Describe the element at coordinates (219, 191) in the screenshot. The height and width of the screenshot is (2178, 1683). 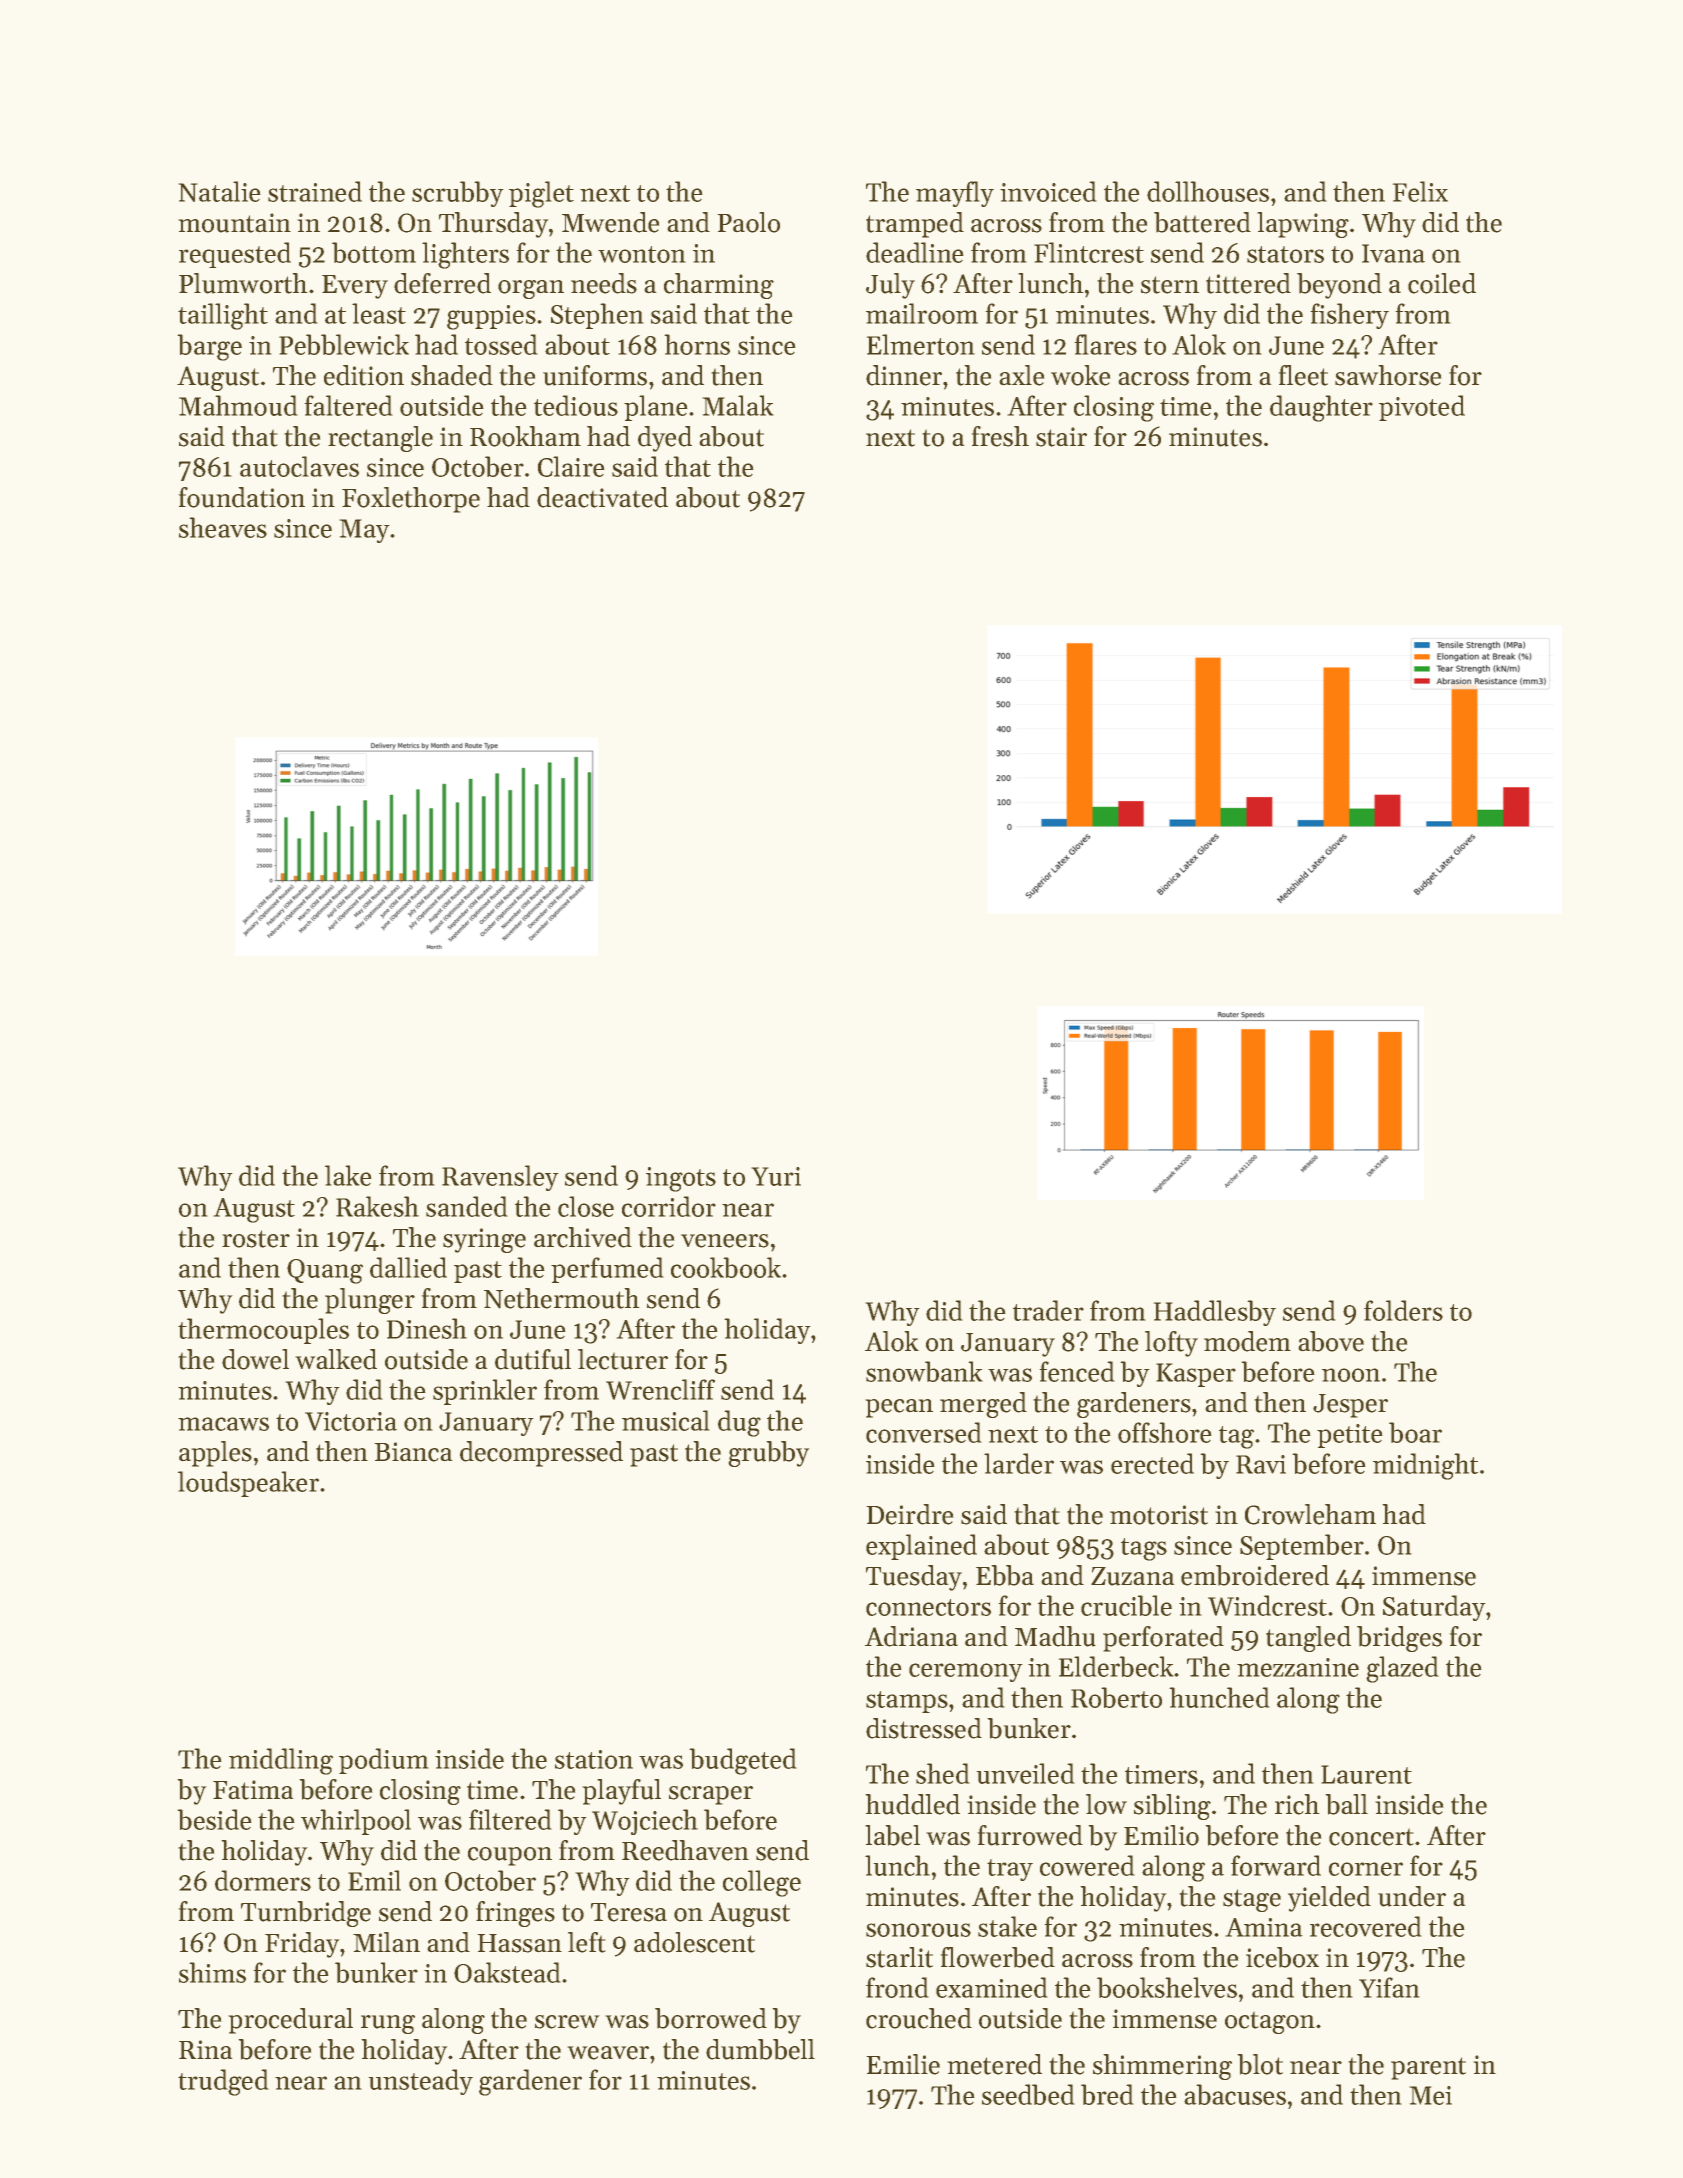
I see `Natalie` at that location.
